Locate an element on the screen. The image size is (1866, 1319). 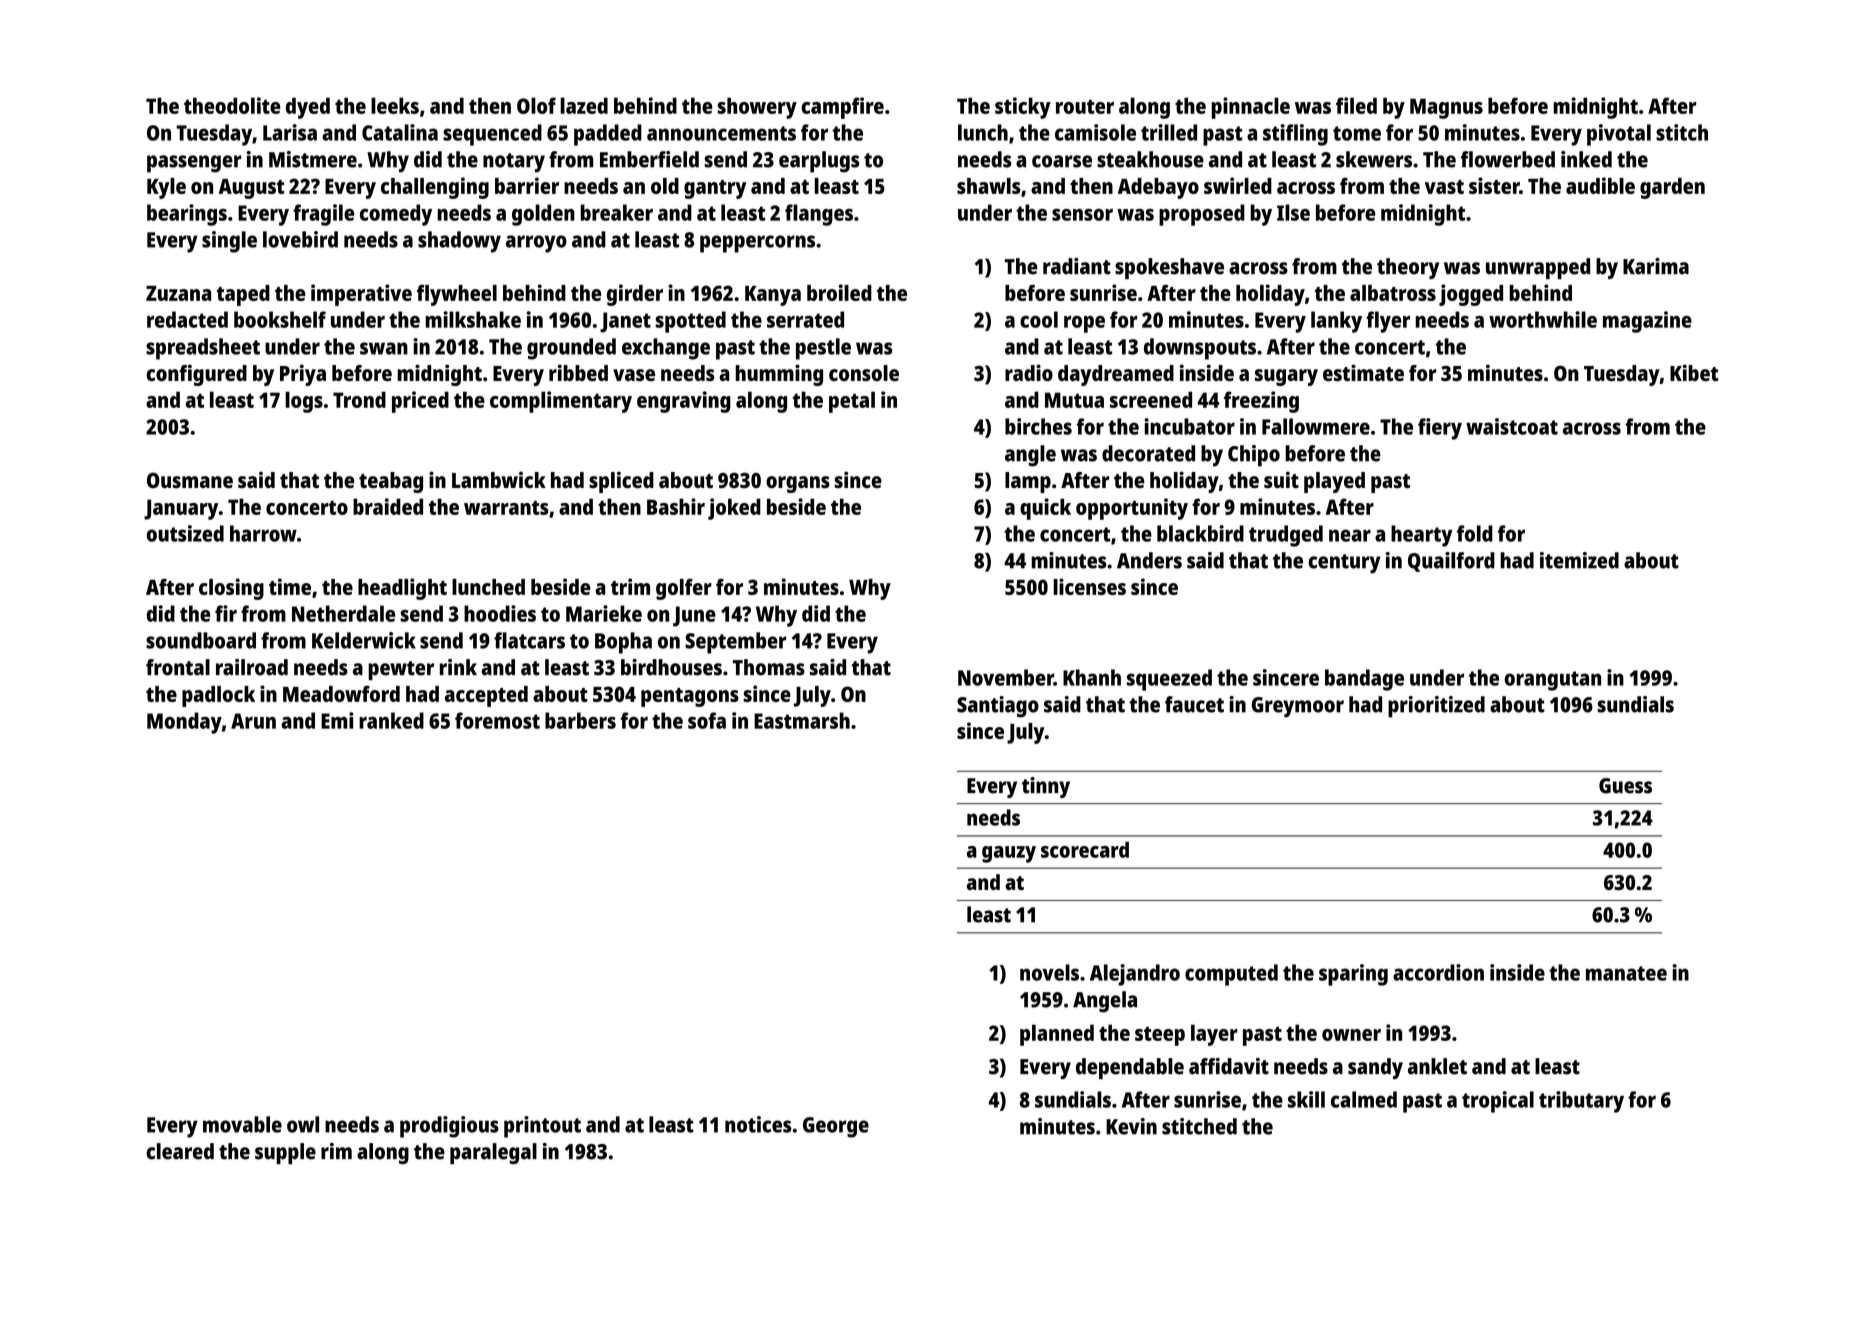
Guess is located at coordinates (1625, 786).
